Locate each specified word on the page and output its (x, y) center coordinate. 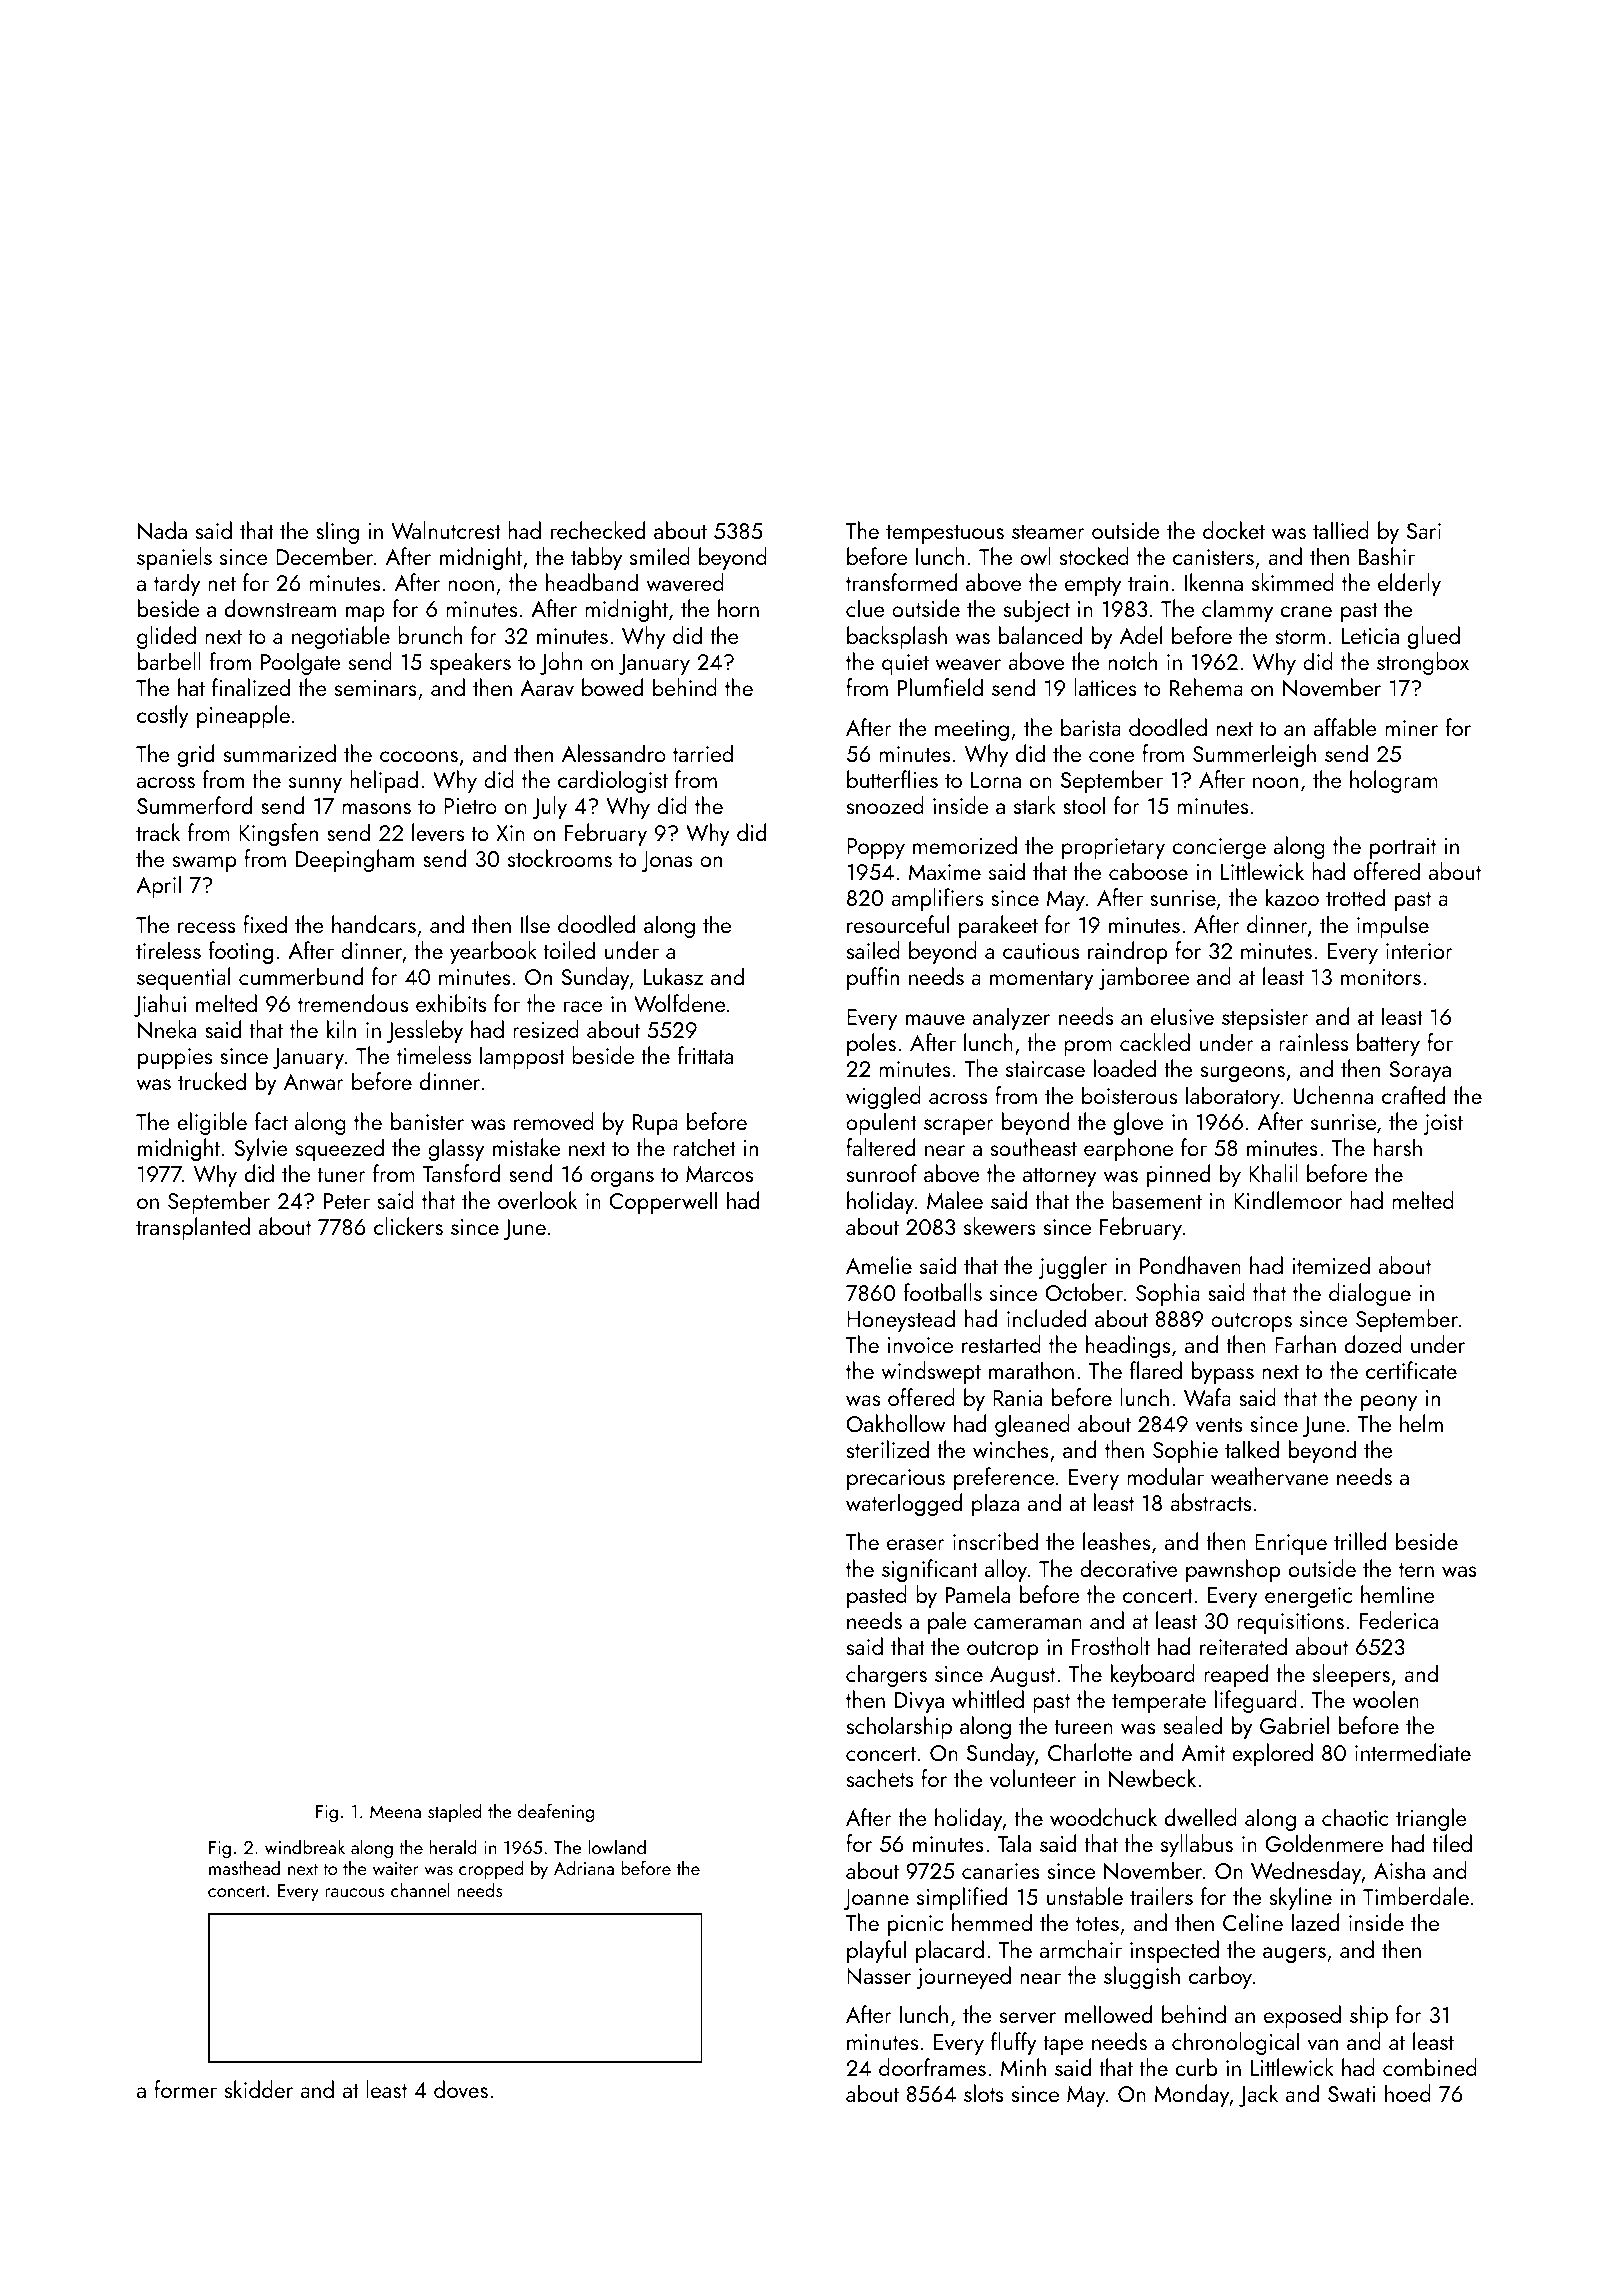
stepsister (1265, 1019)
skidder (259, 2089)
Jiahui (160, 1005)
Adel (1141, 635)
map (365, 614)
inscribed (995, 1541)
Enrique (1291, 1544)
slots (984, 2093)
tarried (703, 753)
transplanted (193, 1228)
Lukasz (673, 976)
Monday (1191, 2095)
